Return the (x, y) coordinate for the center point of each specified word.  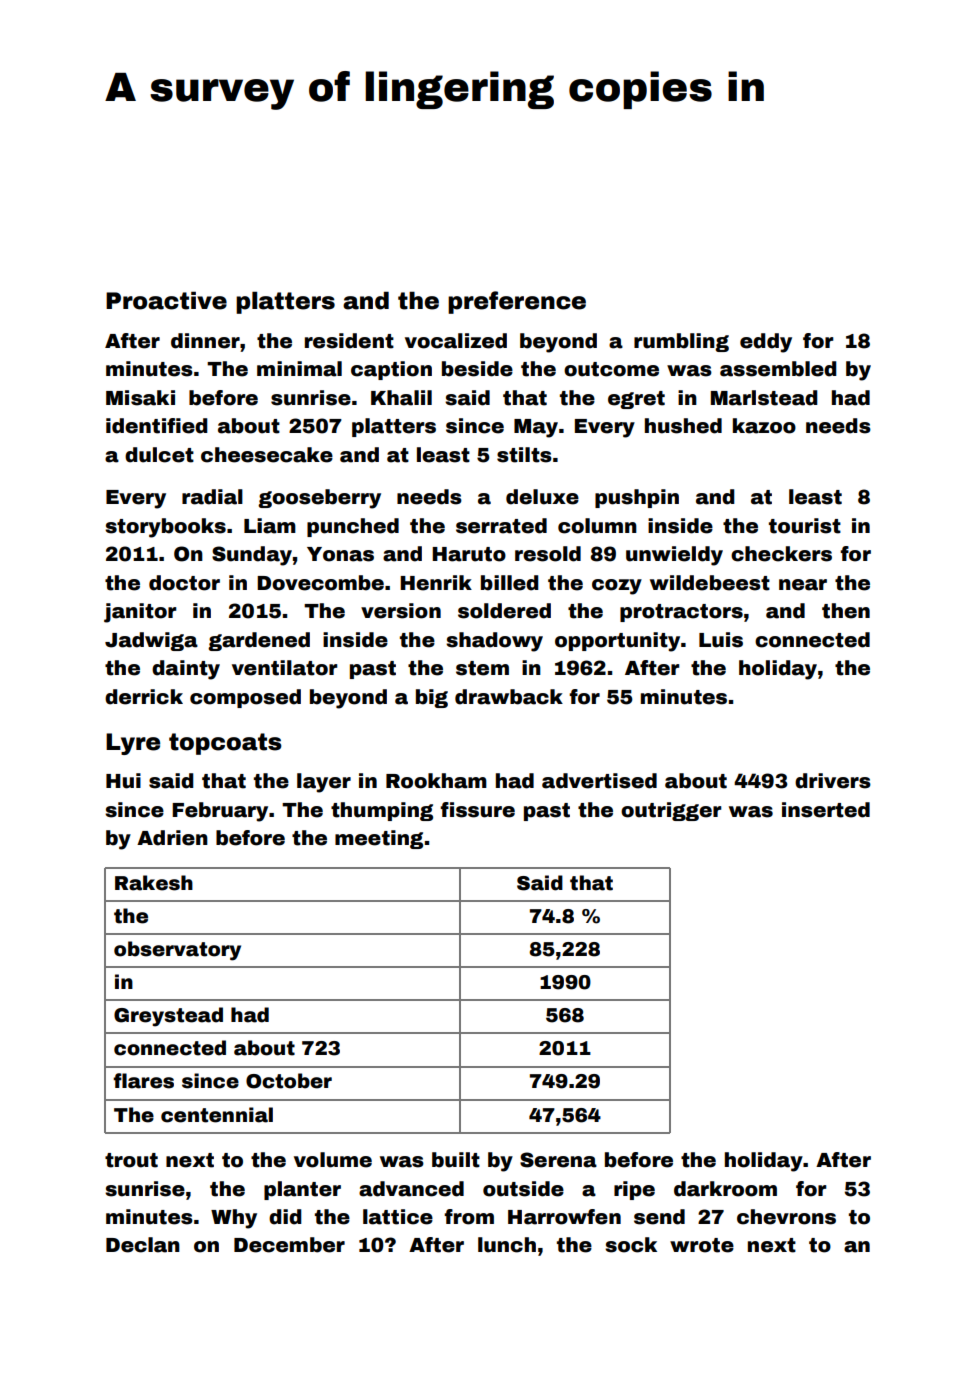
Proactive (166, 300)
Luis (721, 640)
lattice (398, 1217)
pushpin (637, 498)
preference (517, 302)
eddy (766, 343)
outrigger (671, 811)
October (289, 1081)
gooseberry (319, 499)
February (220, 812)
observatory (177, 951)
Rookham (436, 781)
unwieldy (674, 556)
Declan (143, 1245)
